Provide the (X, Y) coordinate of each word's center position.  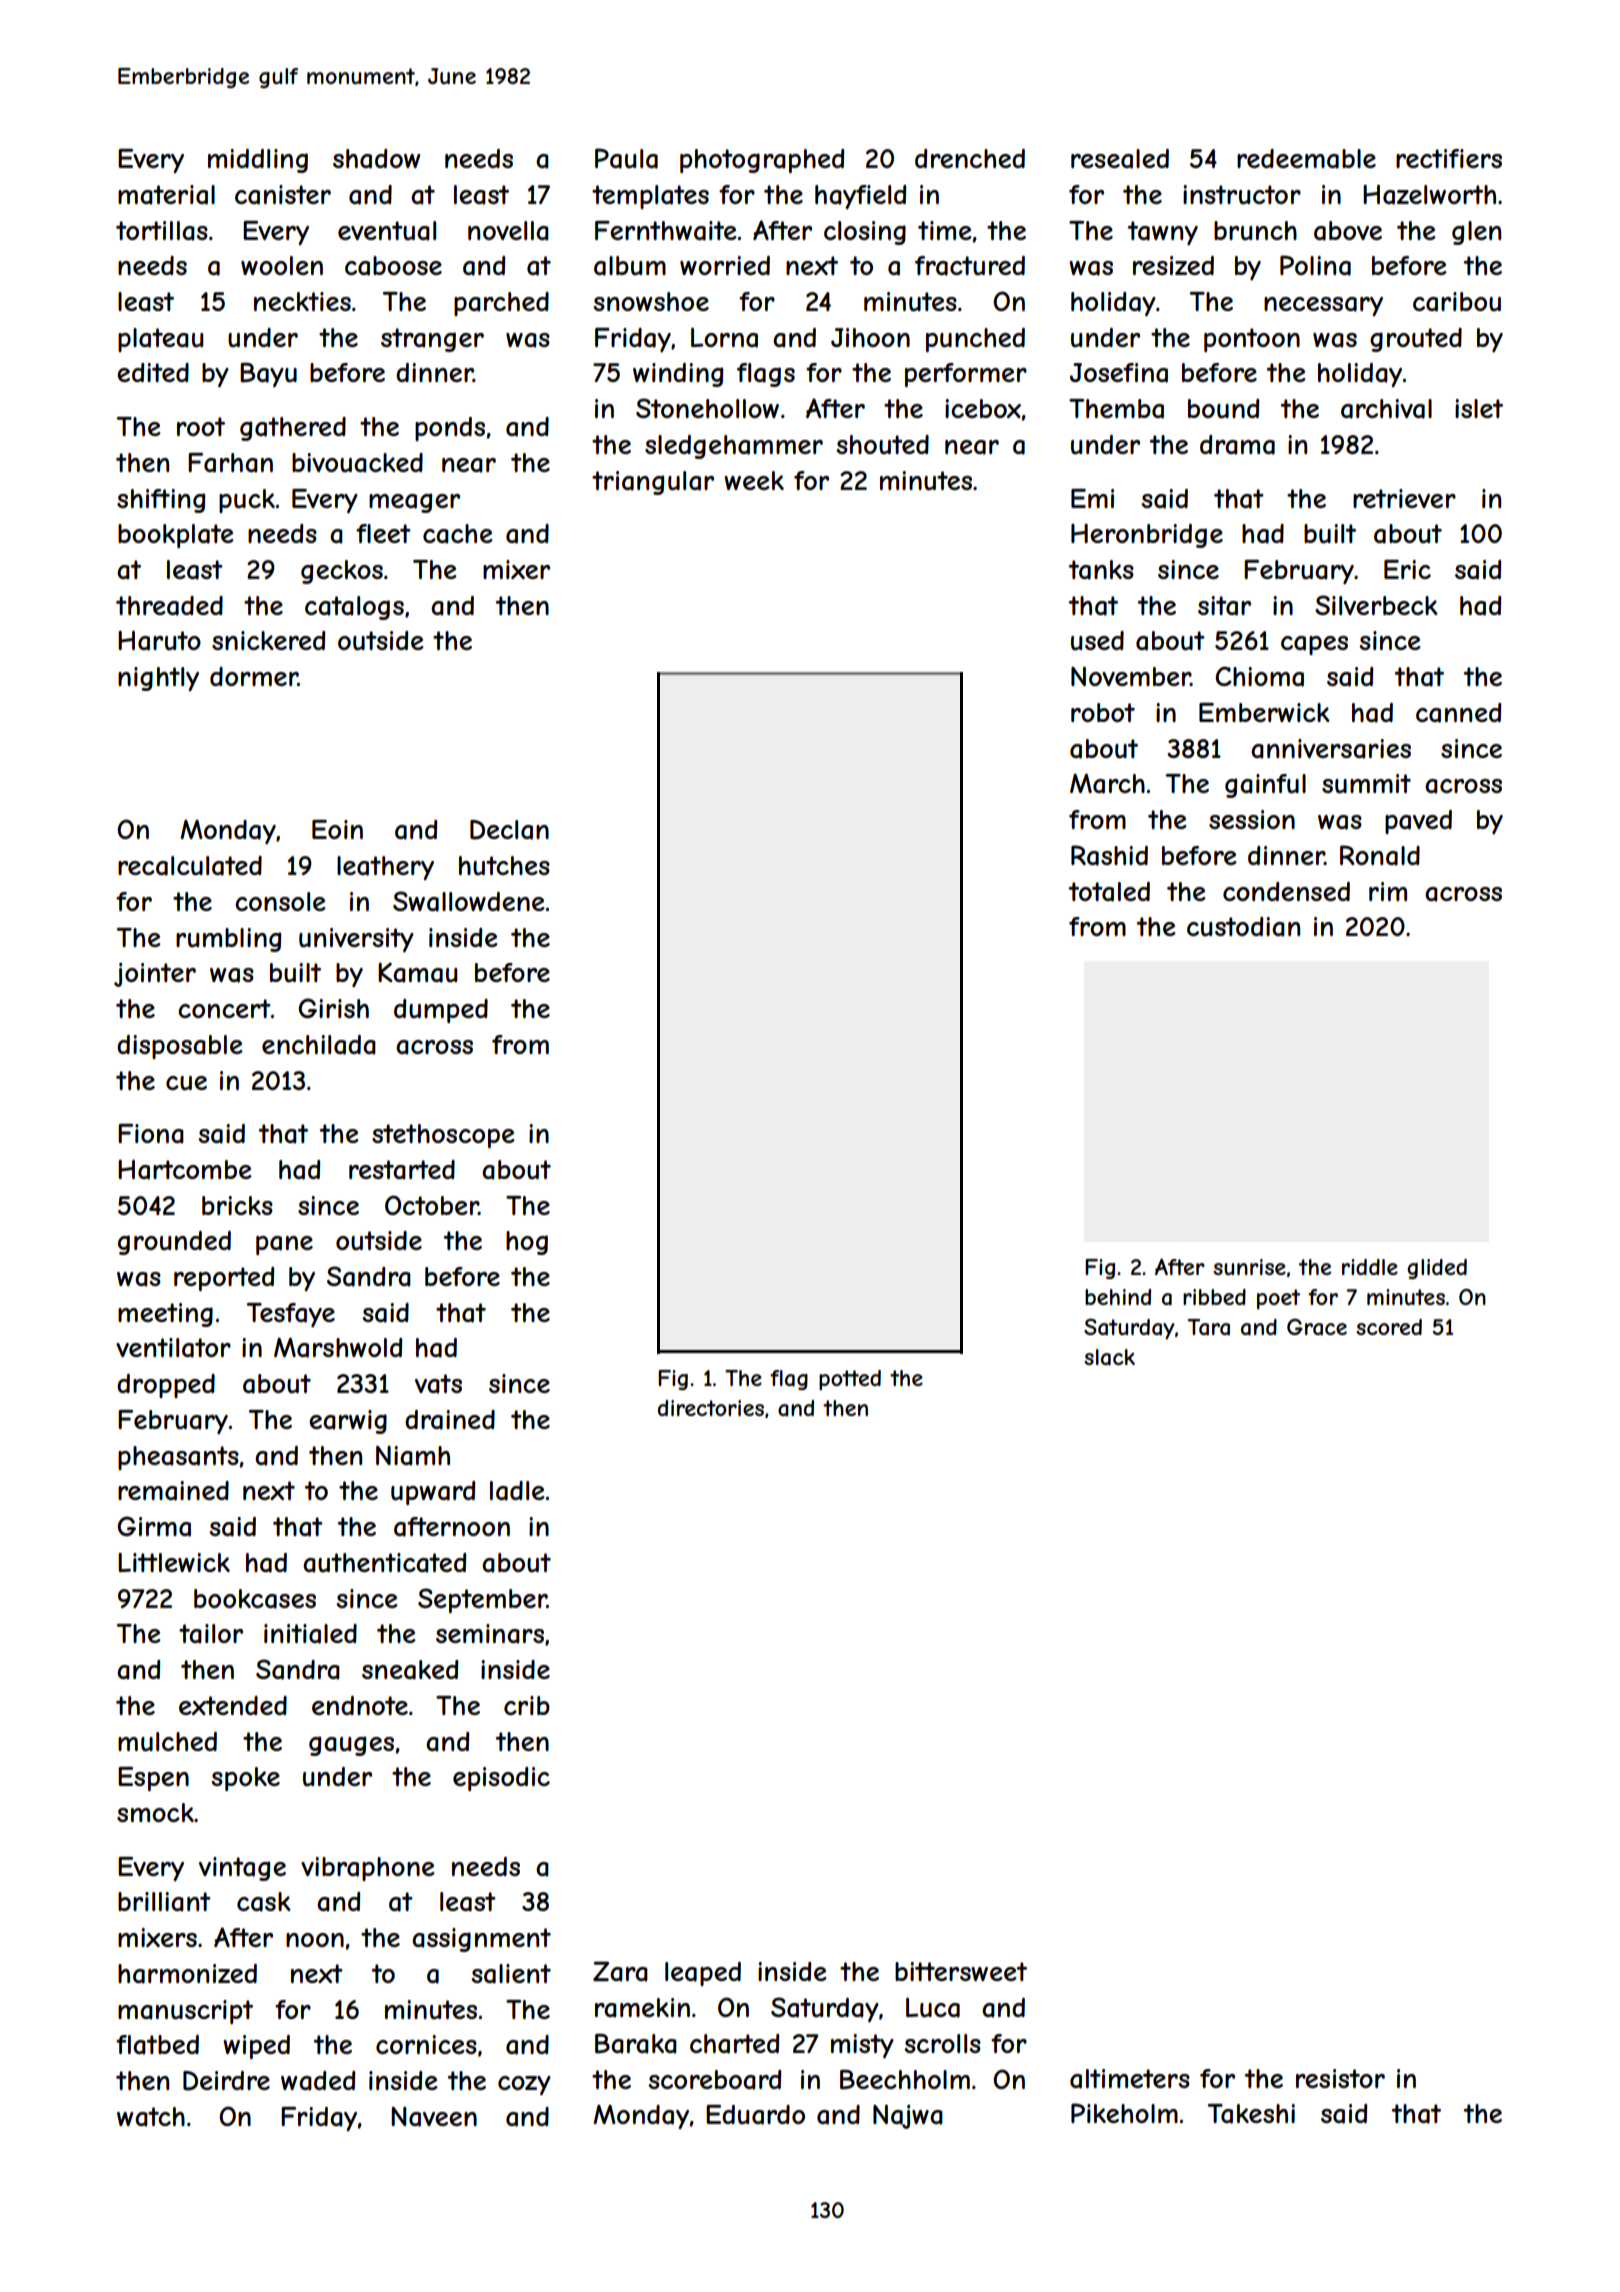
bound (1223, 409)
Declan (509, 830)
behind (1118, 1297)
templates (650, 197)
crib (527, 1705)
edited (153, 372)
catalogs (354, 608)
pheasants (178, 1458)
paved (1418, 822)
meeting (165, 1315)
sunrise (1249, 1267)
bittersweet (961, 1971)
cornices (426, 2044)
